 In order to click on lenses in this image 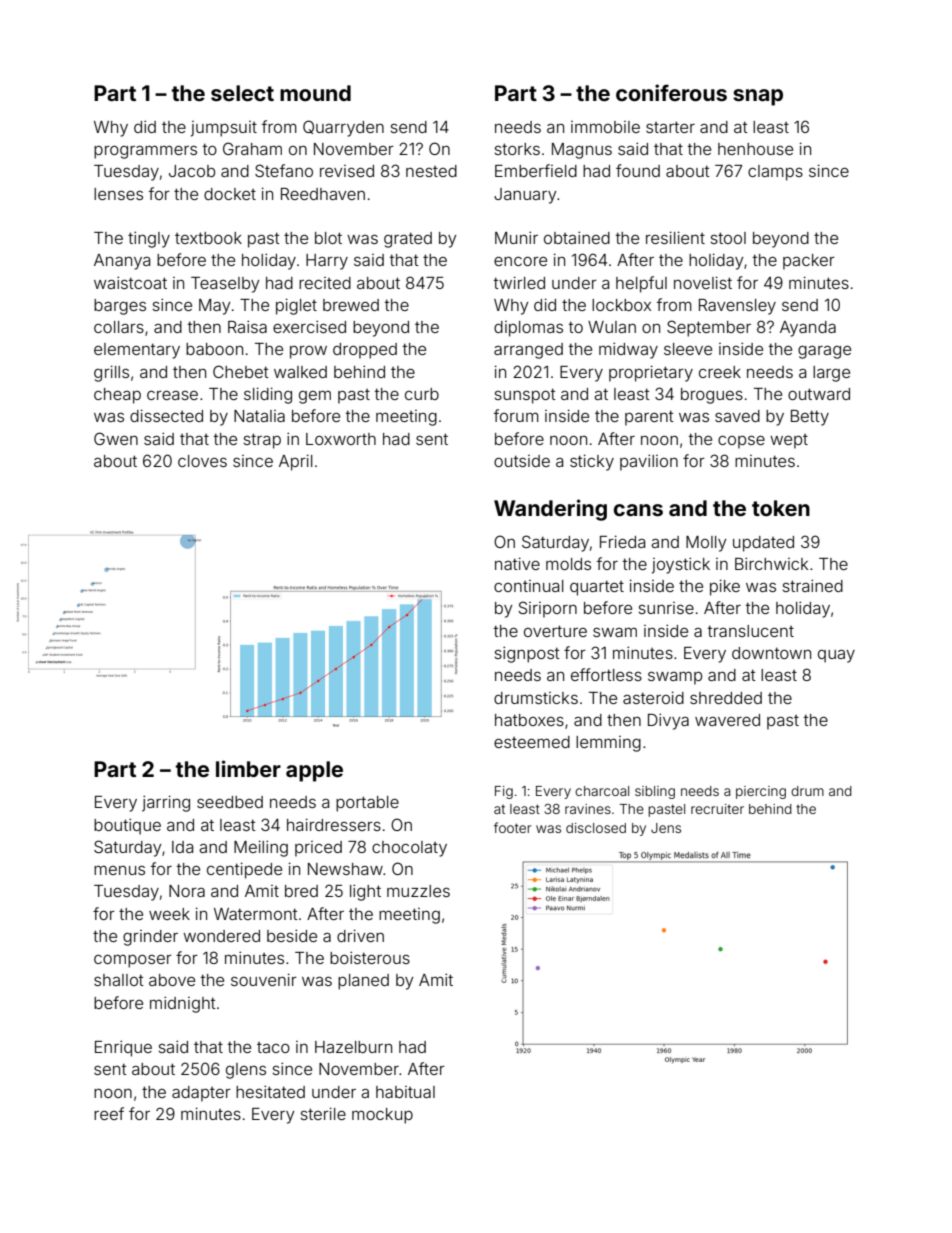, I will do `click(118, 194)`.
